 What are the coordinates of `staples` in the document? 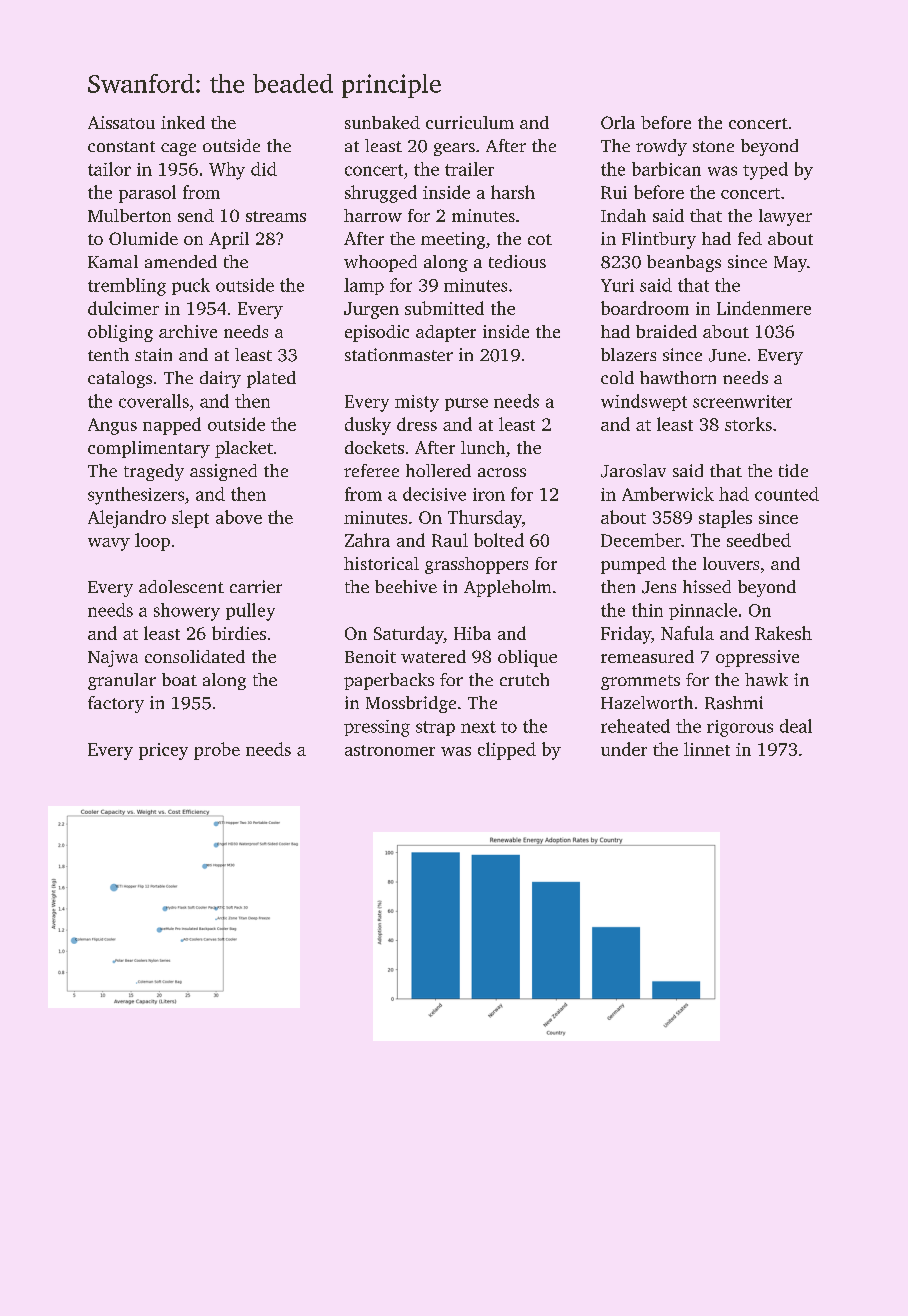 It's located at (725, 519).
